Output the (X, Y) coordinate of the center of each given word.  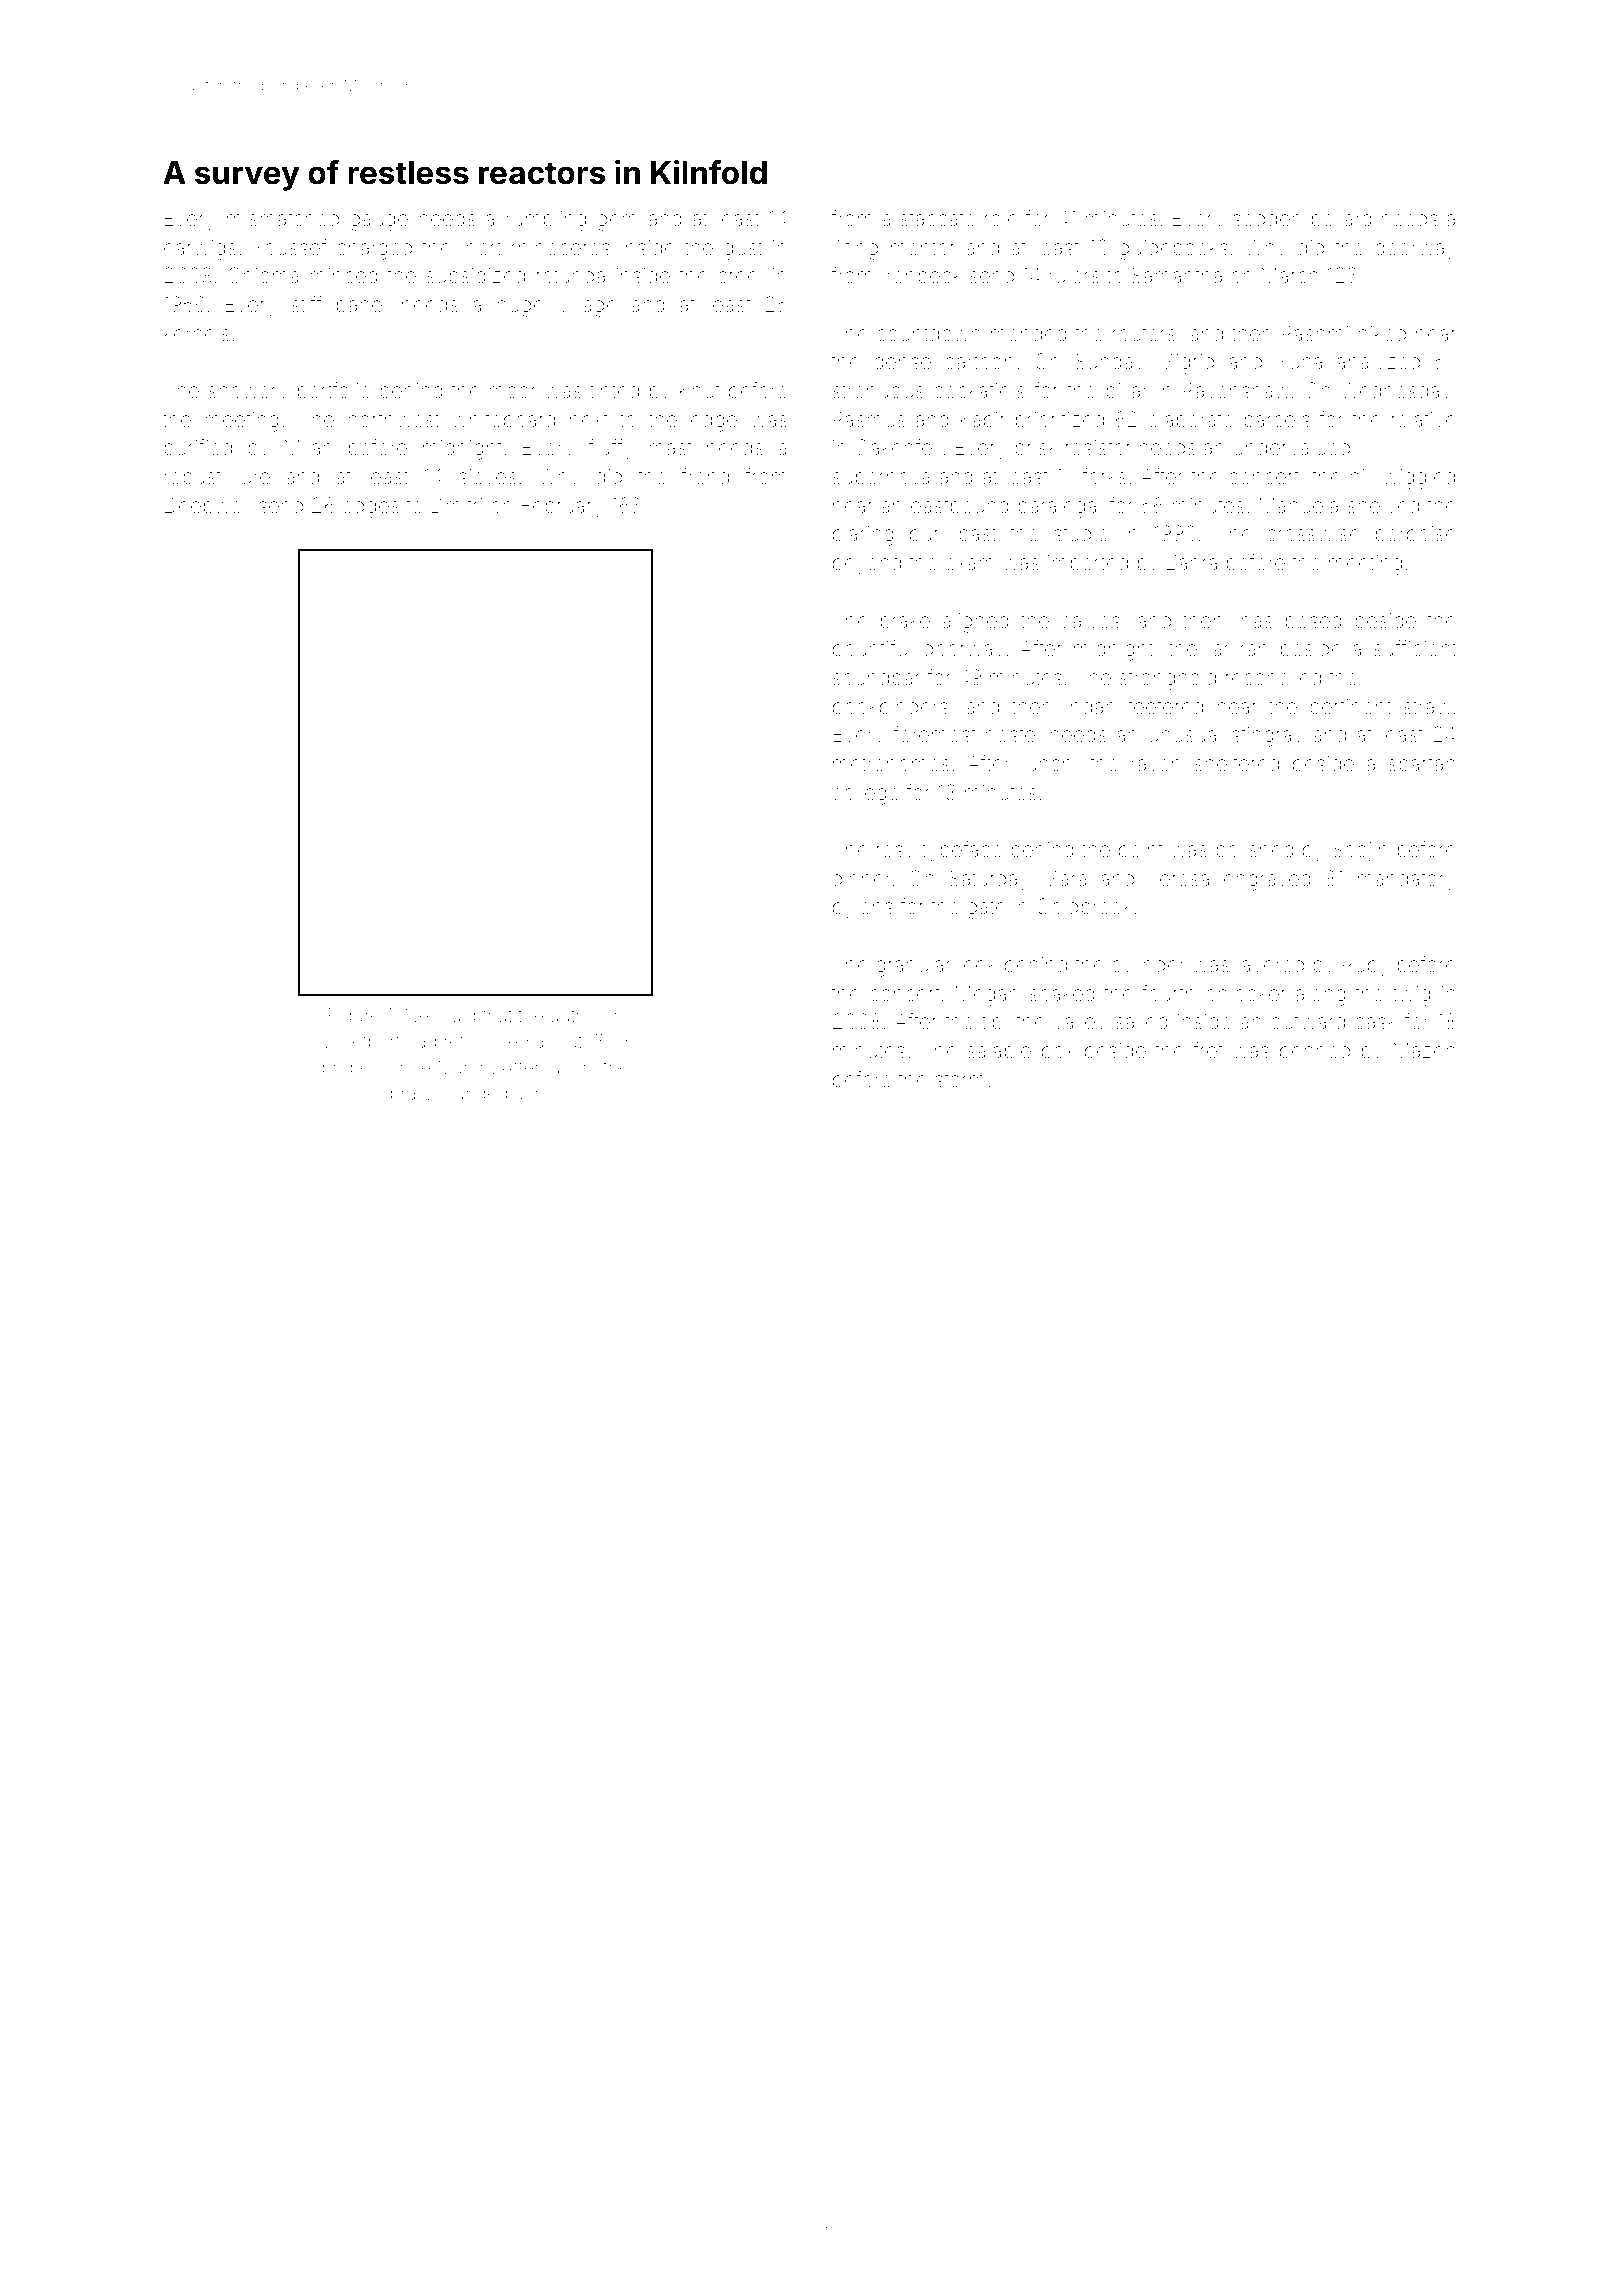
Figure (354, 1017)
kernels (197, 333)
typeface (962, 851)
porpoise (1416, 535)
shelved (1383, 505)
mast (670, 448)
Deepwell (207, 507)
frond (705, 476)
